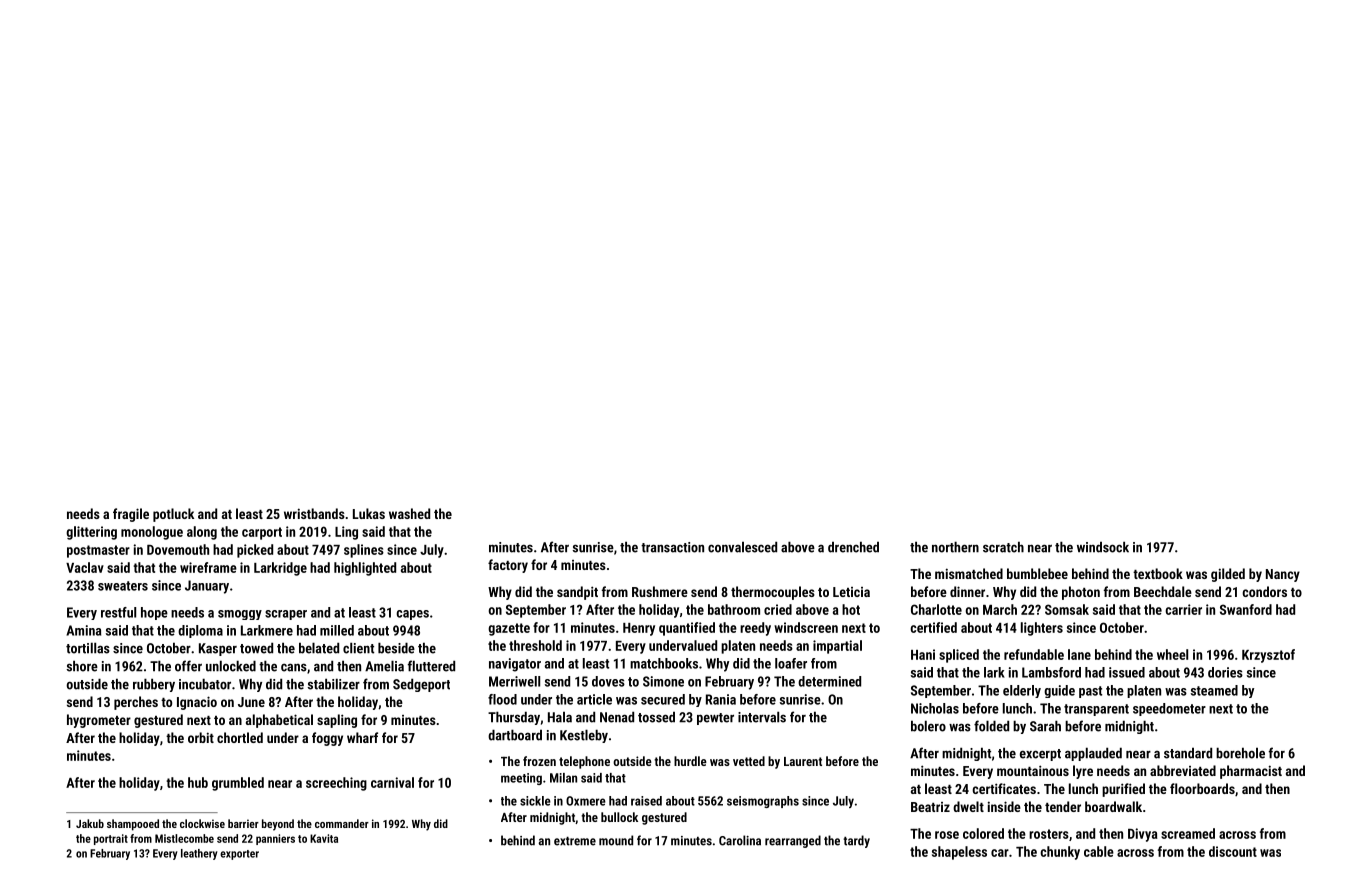  I want to click on Vaclav, so click(85, 567).
